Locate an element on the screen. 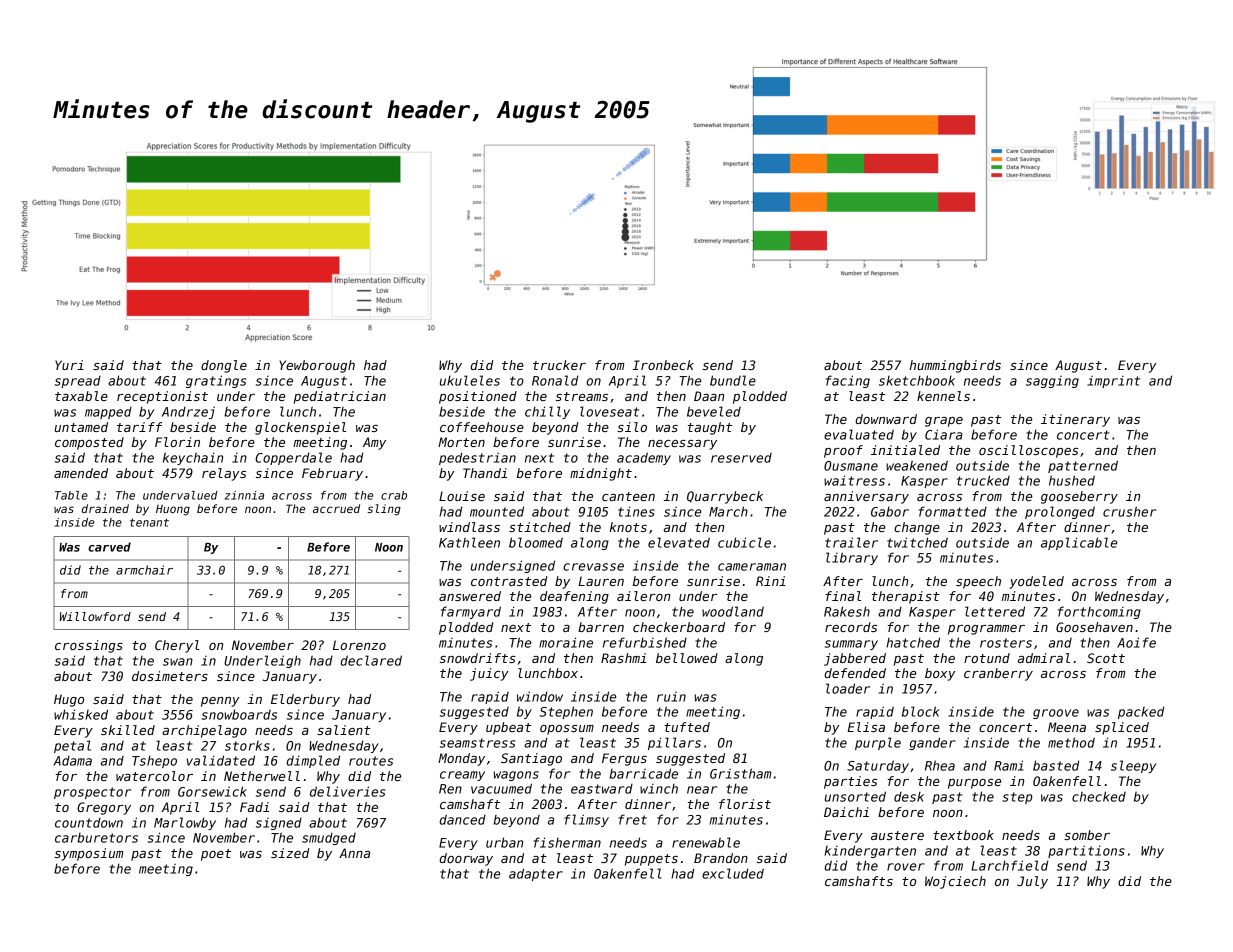 Image resolution: width=1233 pixels, height=952 pixels. dongle is located at coordinates (224, 366).
